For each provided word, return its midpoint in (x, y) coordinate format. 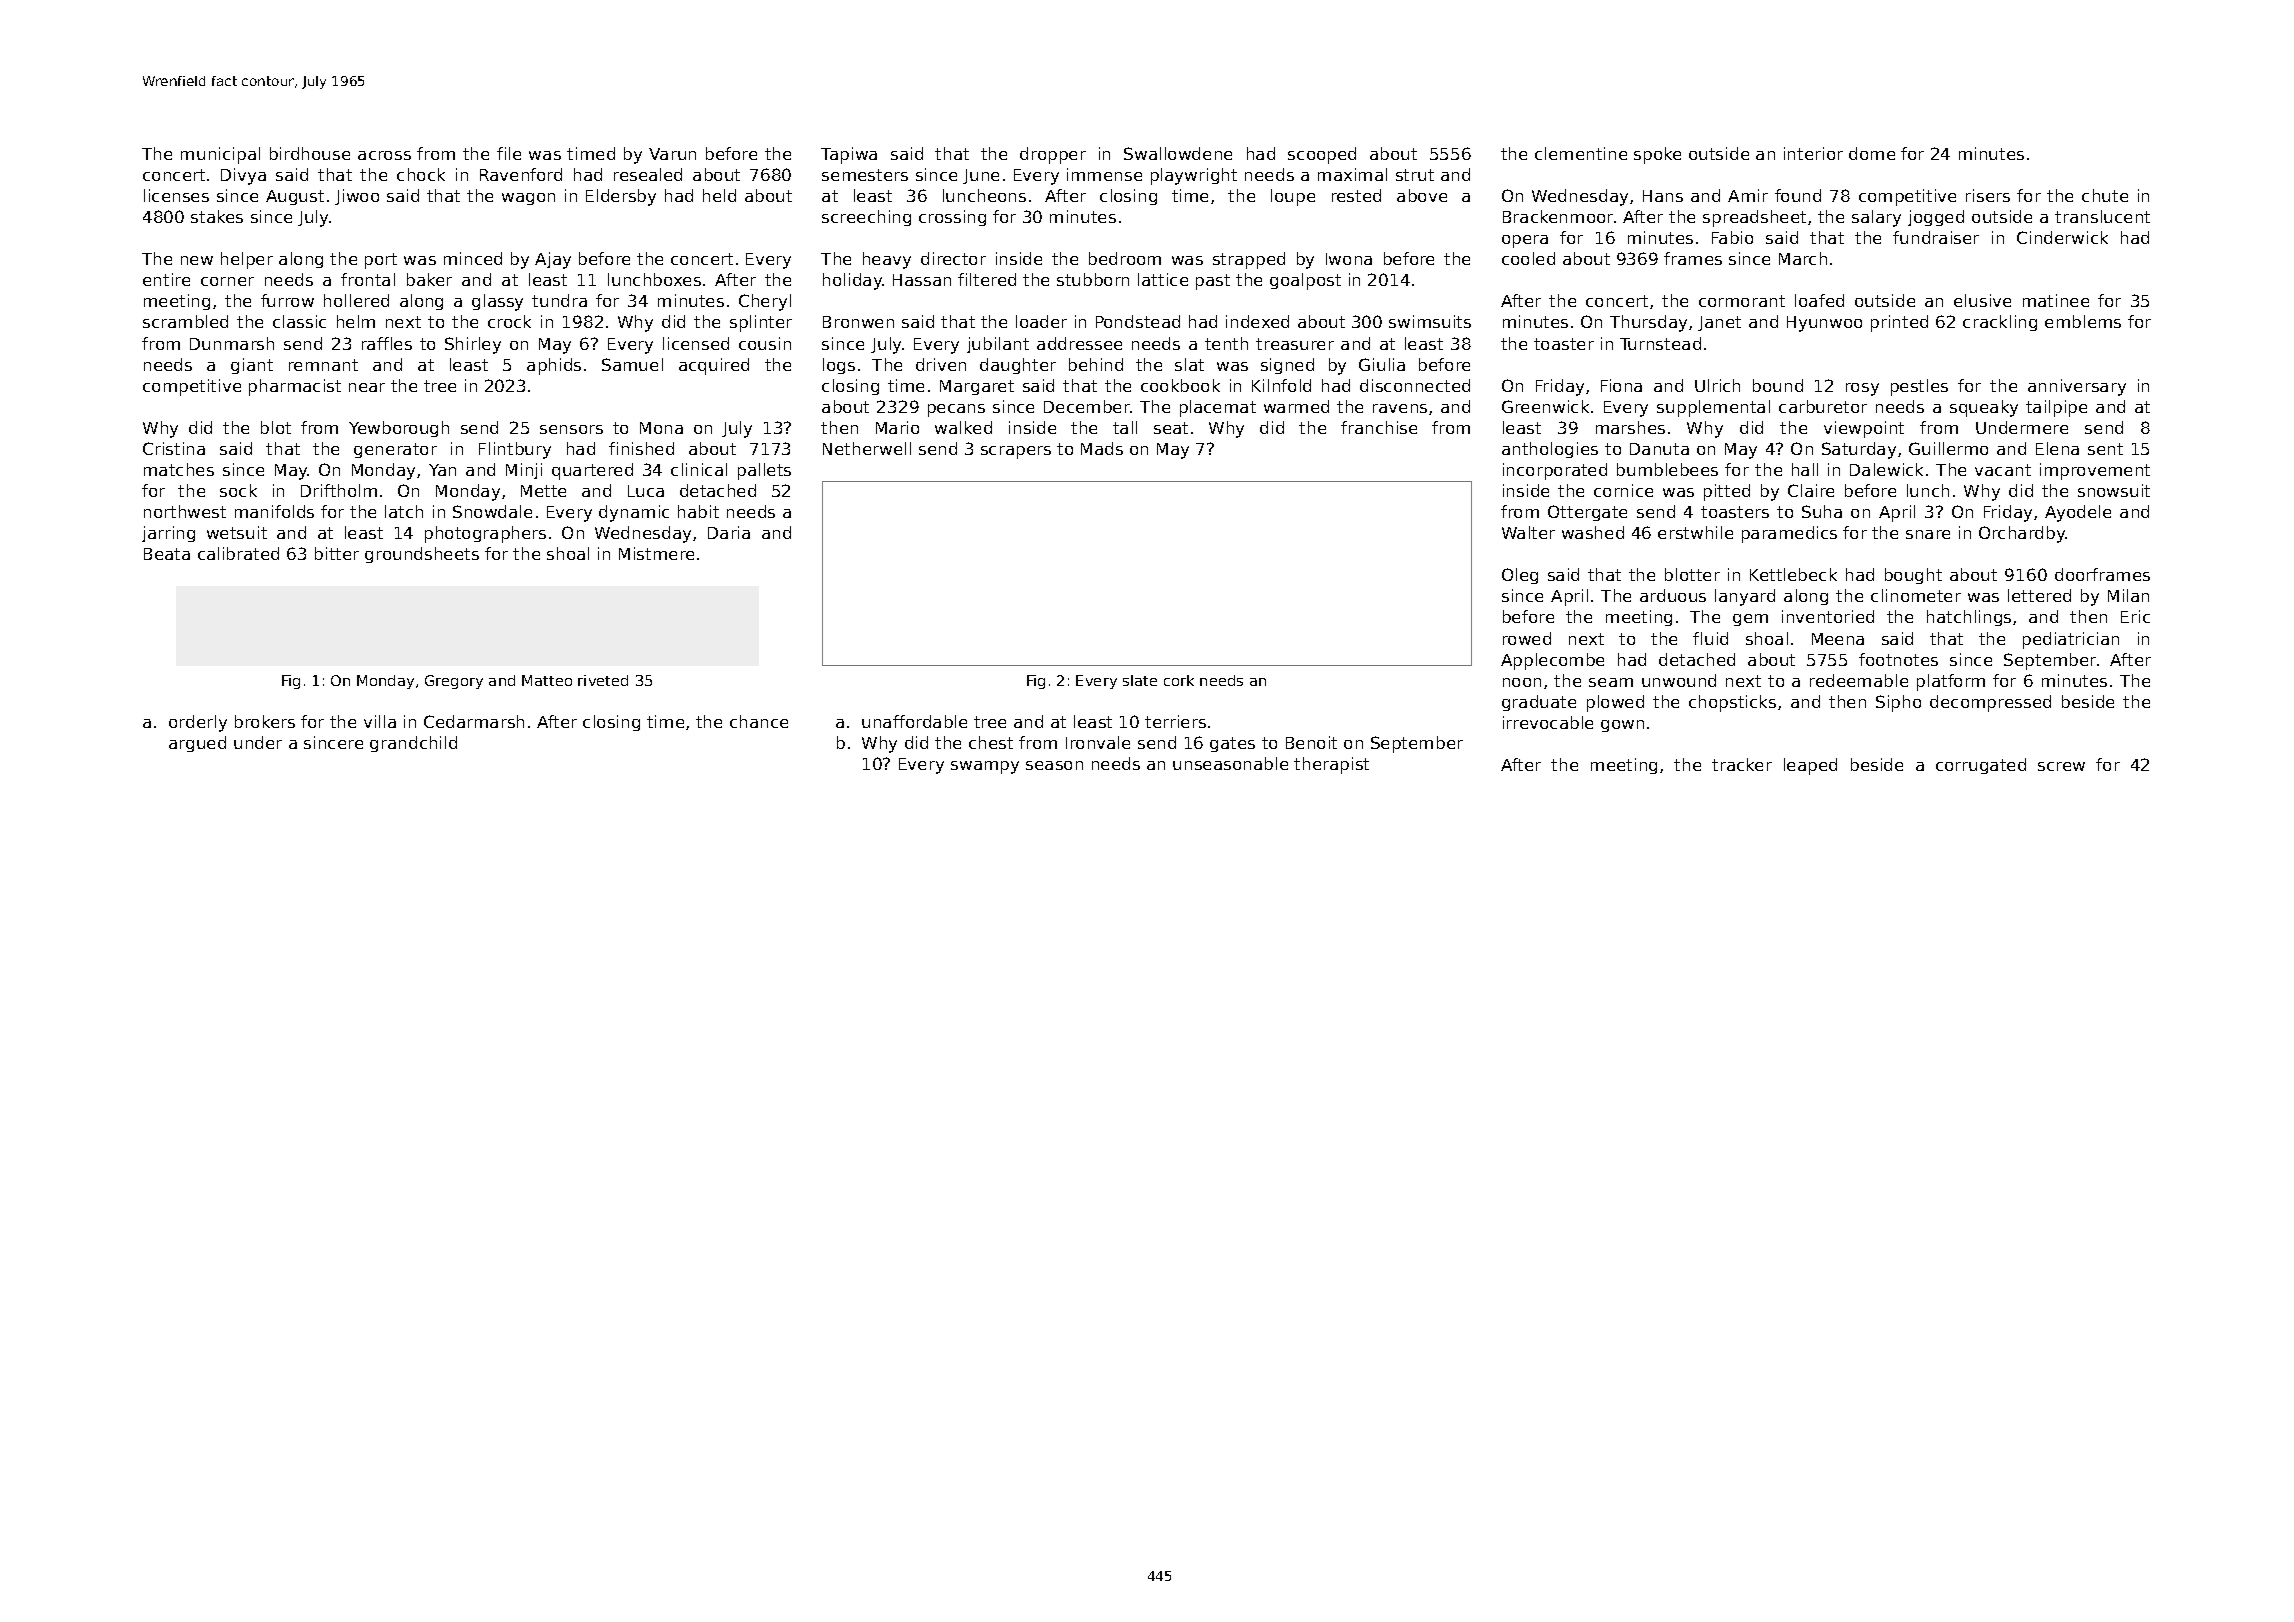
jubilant (998, 345)
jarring (168, 534)
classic (299, 321)
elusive (1982, 300)
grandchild (413, 744)
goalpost (1305, 281)
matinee (2056, 300)
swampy (985, 767)
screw (2061, 766)
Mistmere (656, 553)
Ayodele (2078, 513)
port (381, 261)
